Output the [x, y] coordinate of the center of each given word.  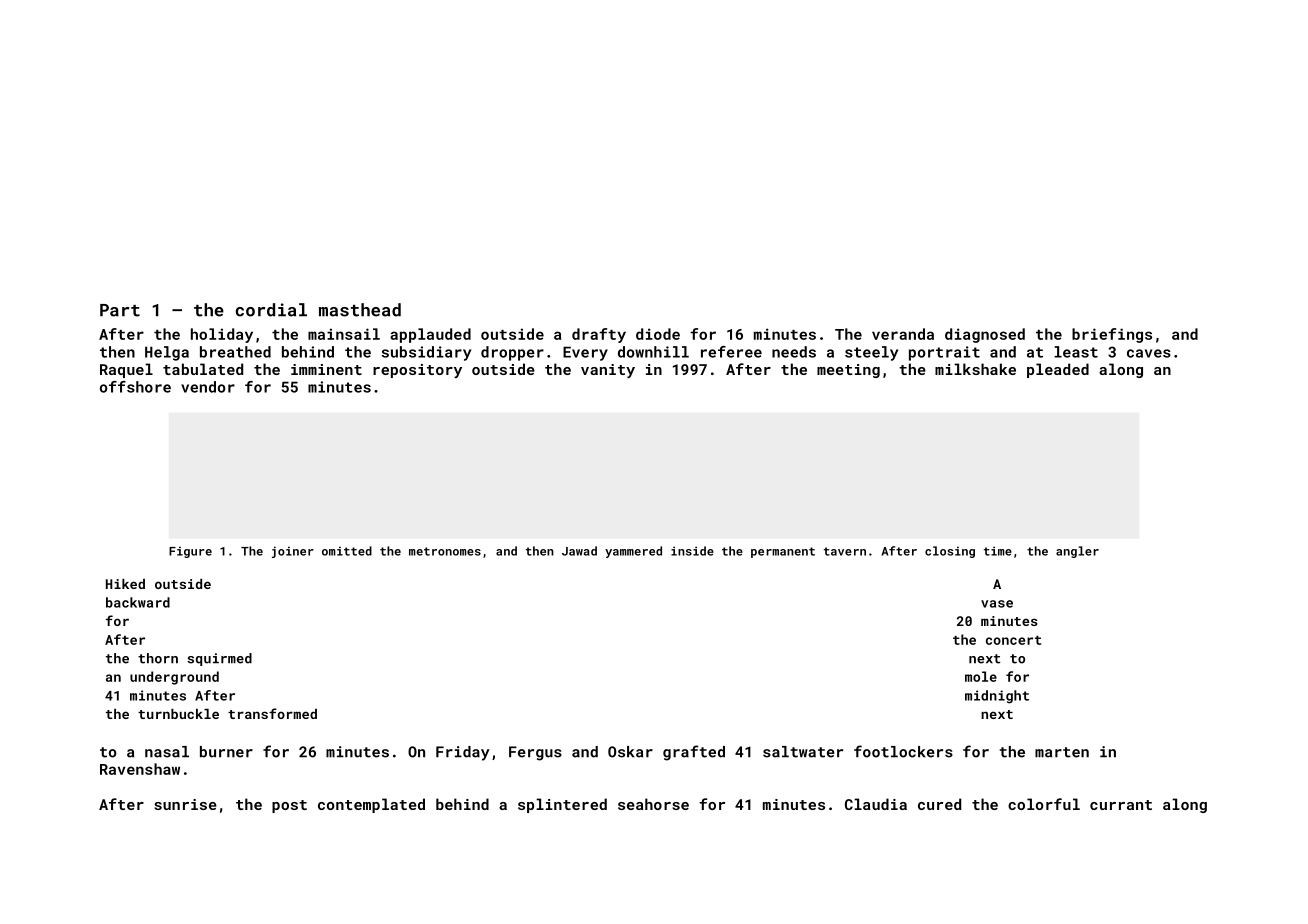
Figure [190, 552]
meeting [848, 371]
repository [417, 371]
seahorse [653, 804]
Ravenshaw [140, 769]
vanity [608, 371]
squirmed [219, 659]
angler [1077, 552]
